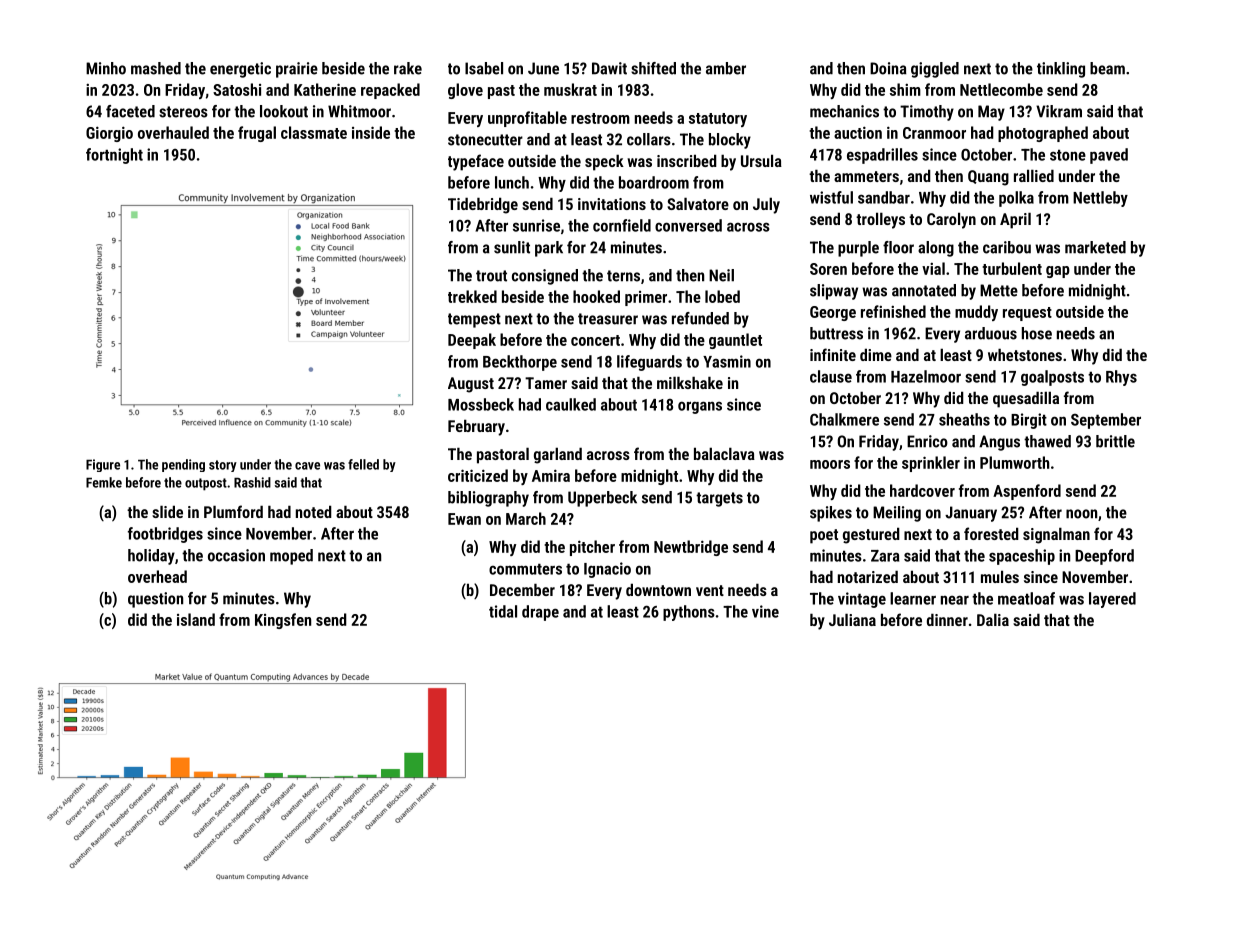  I want to click on vial, so click(933, 268).
